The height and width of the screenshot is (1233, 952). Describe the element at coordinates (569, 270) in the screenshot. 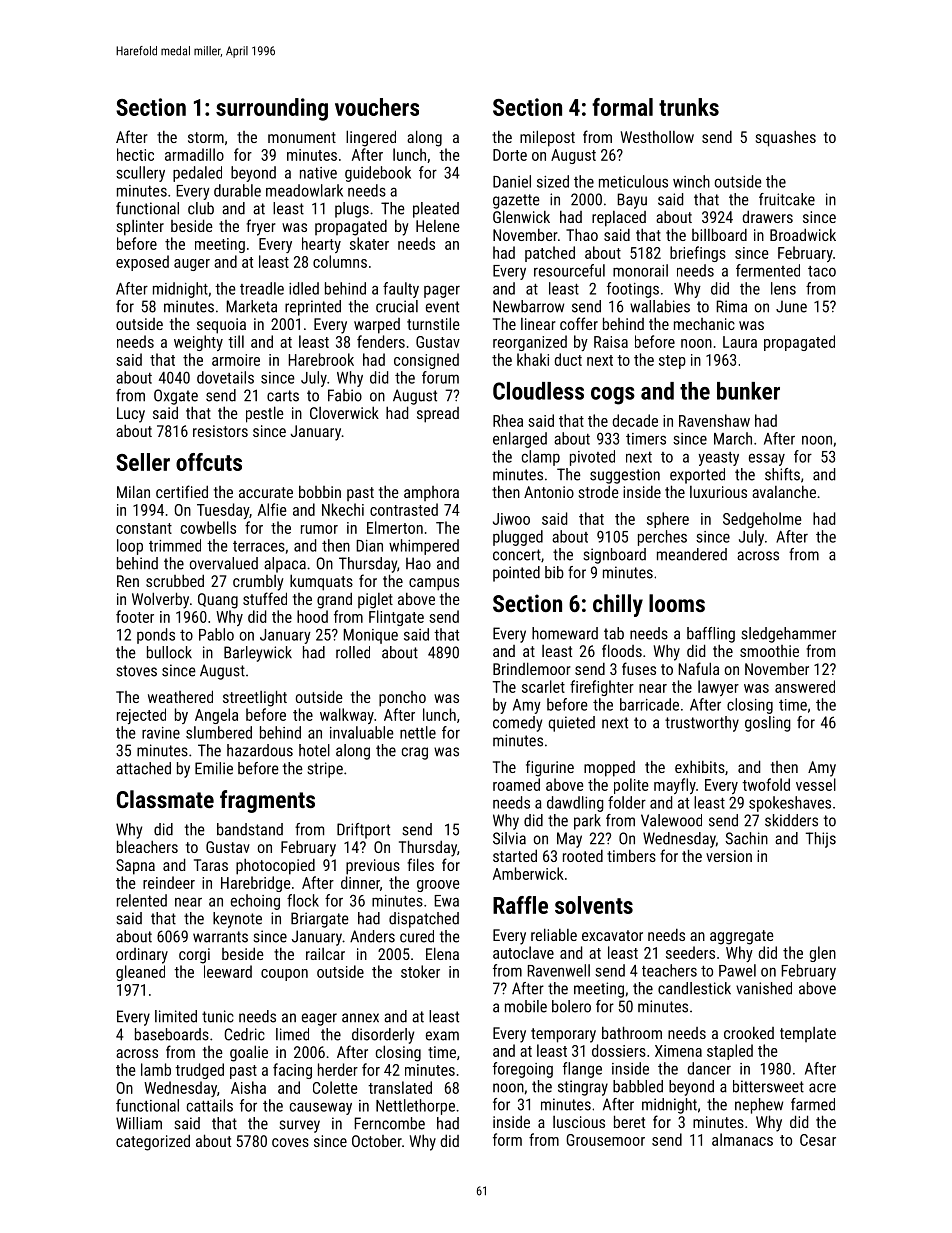

I see `resourceful` at that location.
